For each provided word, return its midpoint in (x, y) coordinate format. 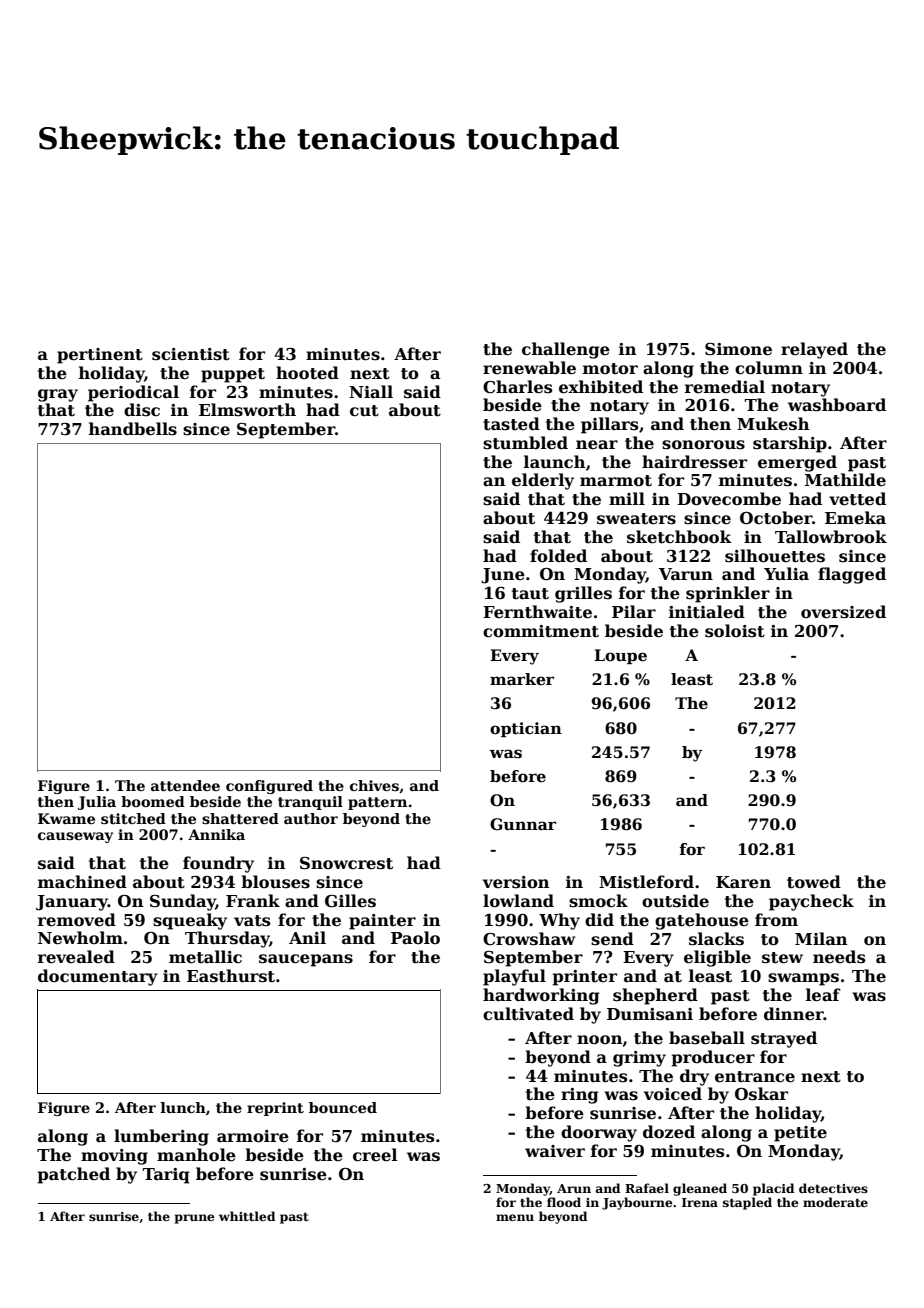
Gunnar (523, 824)
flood (564, 1202)
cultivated (528, 1014)
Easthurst (231, 976)
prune (195, 1219)
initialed (707, 612)
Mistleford (646, 882)
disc (142, 410)
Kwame (66, 818)
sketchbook (679, 537)
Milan (821, 938)
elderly (543, 481)
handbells (133, 429)
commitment (541, 631)
